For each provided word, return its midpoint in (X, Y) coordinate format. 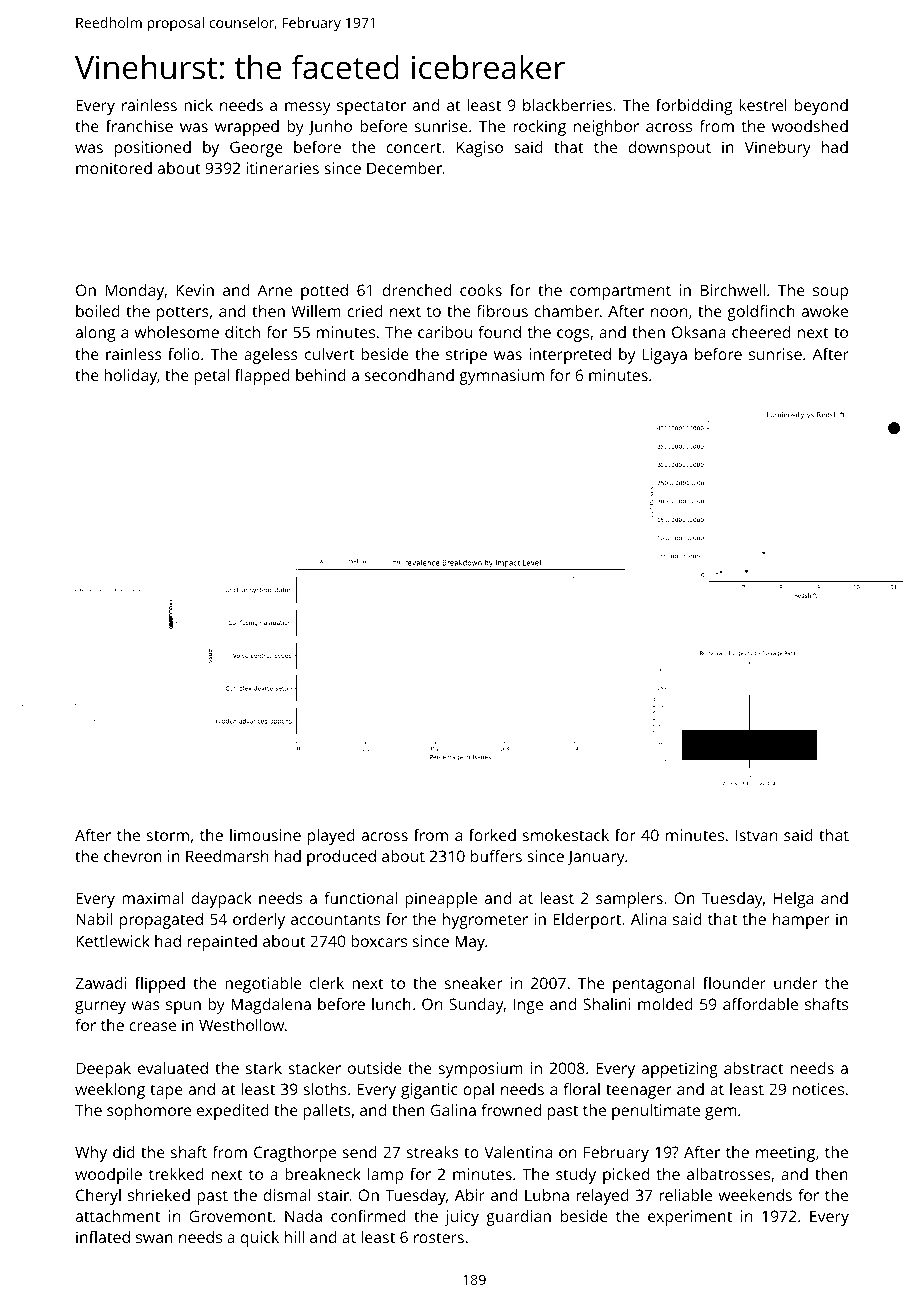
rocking (539, 128)
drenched (416, 290)
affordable (760, 1004)
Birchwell (733, 290)
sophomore (149, 1112)
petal (211, 377)
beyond (821, 107)
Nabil (94, 919)
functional (360, 898)
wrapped (247, 128)
